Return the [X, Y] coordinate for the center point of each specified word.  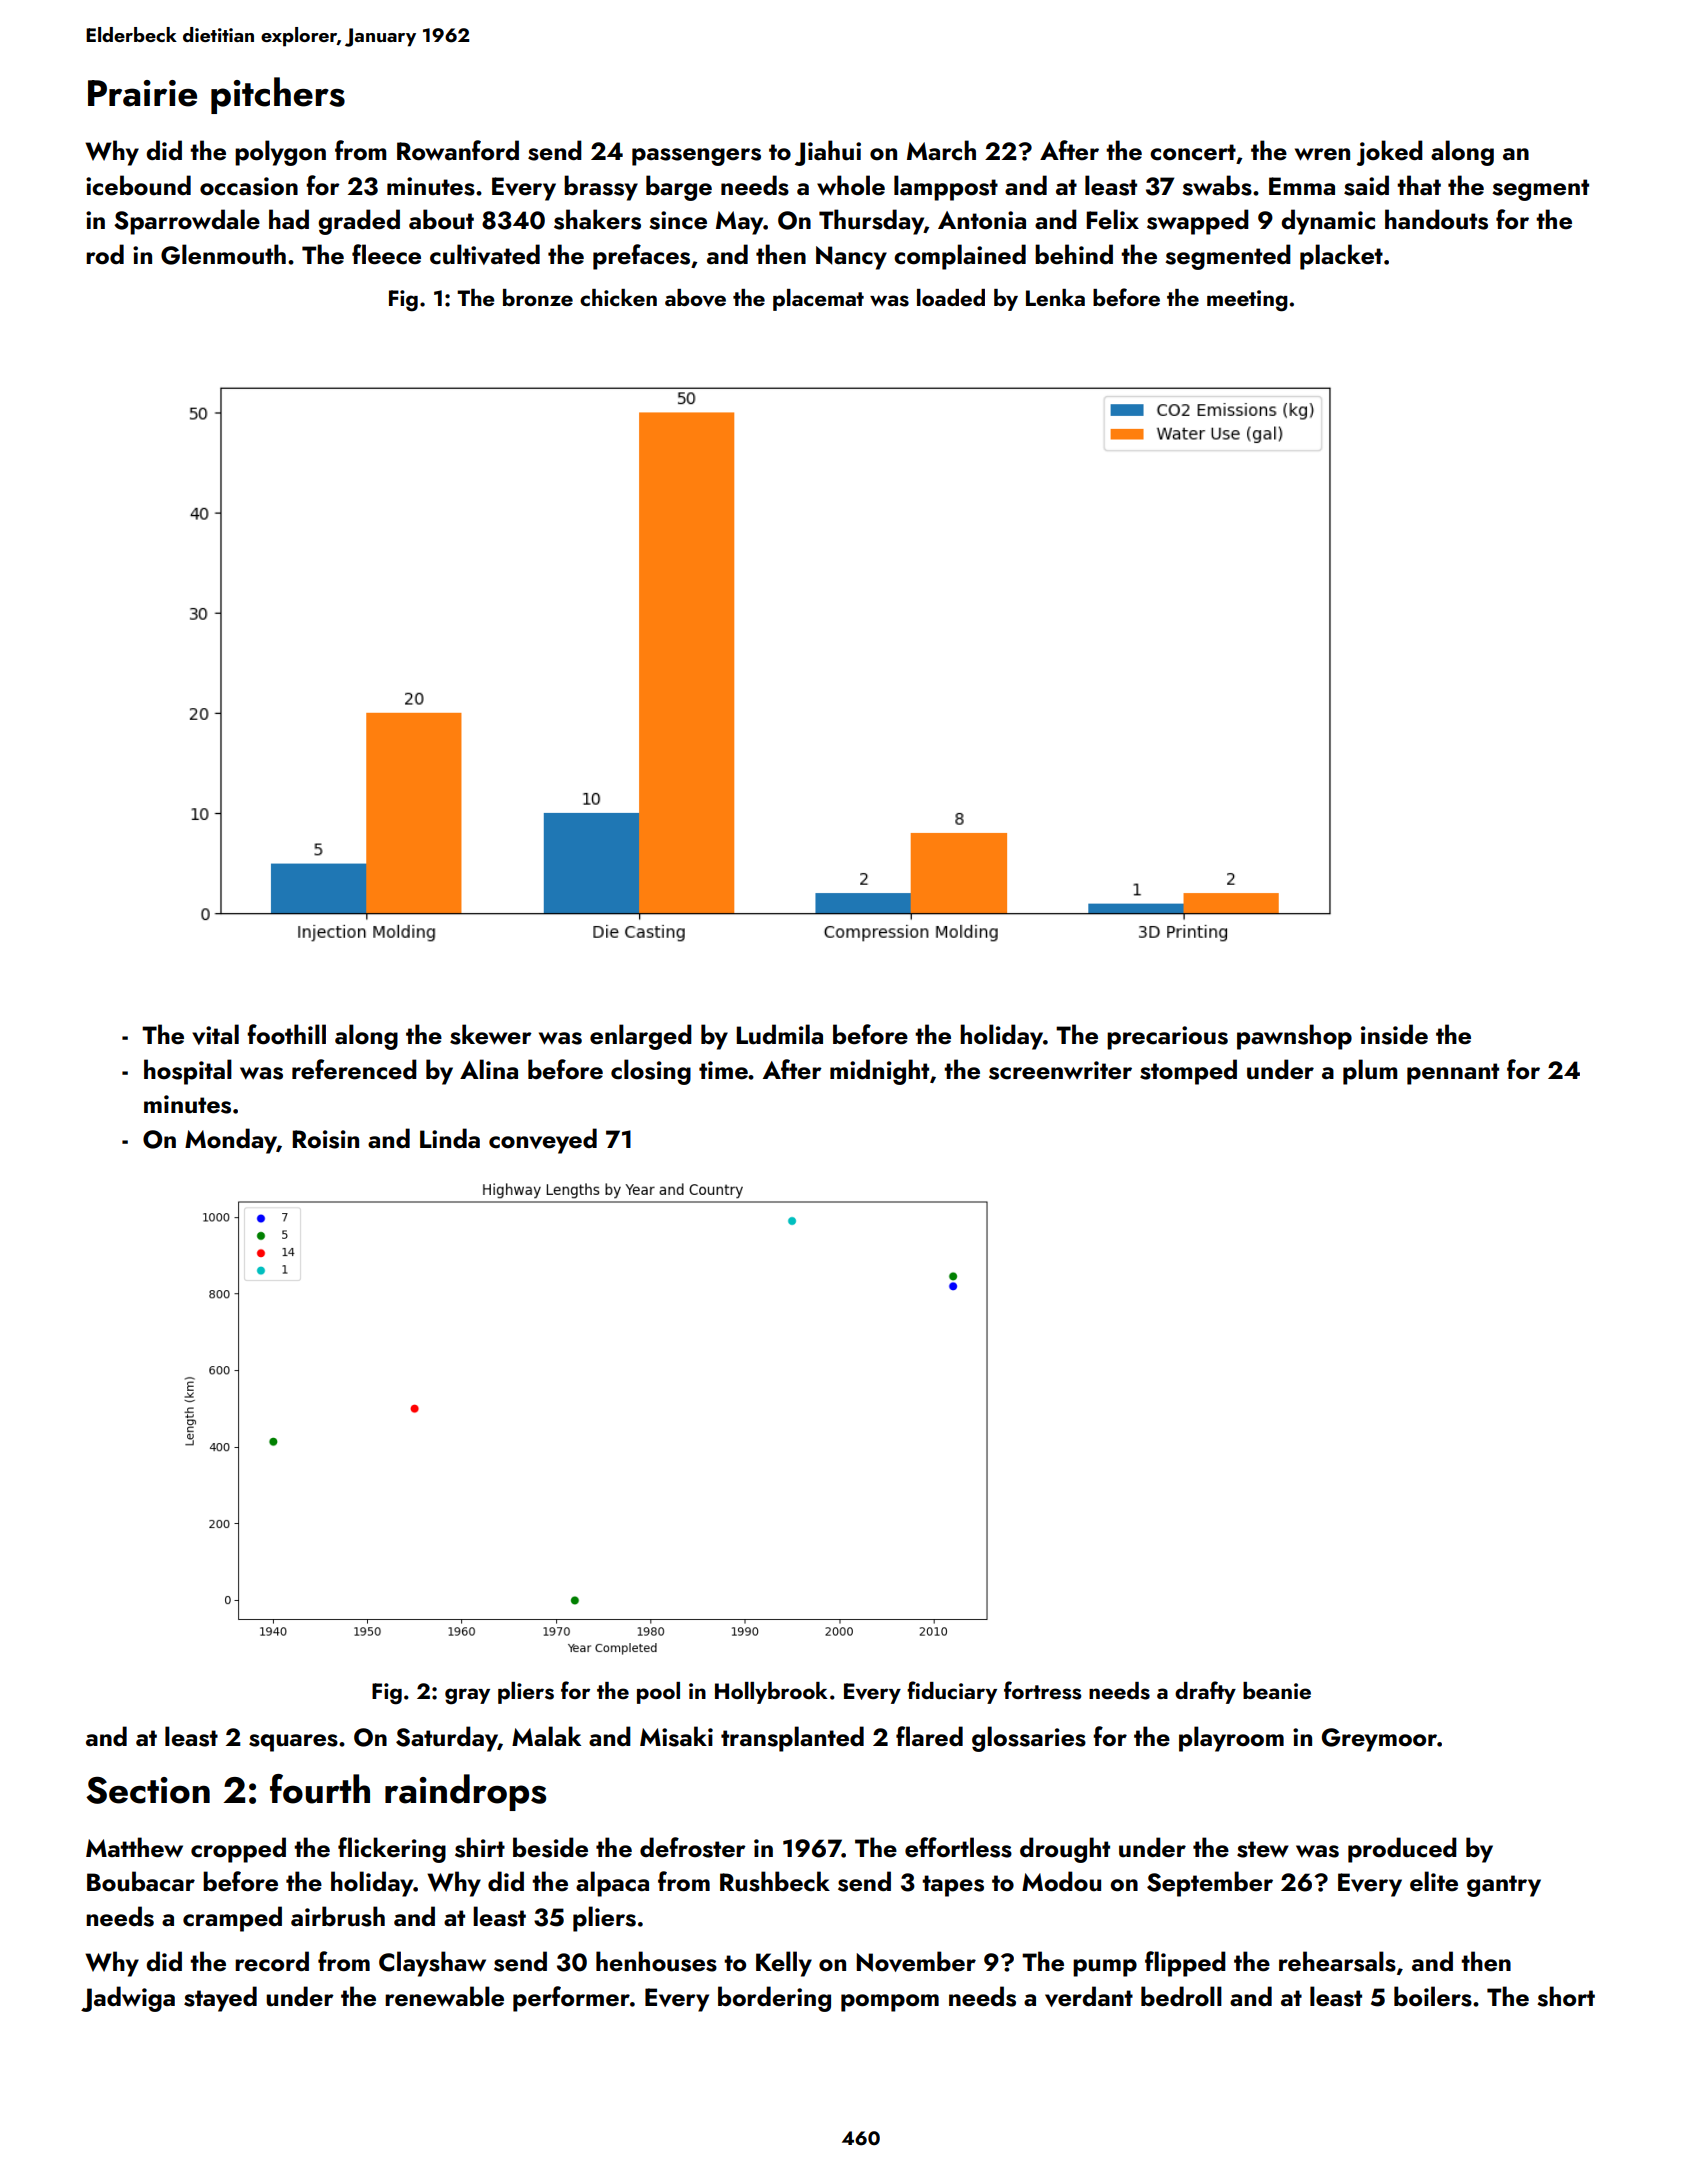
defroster [693, 1847]
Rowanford [458, 150]
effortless [958, 1847]
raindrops [465, 1792]
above [695, 298]
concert [1193, 152]
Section [148, 1790]
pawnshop [1294, 1037]
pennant [1453, 1074]
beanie [1277, 1690]
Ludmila [779, 1034]
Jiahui [828, 153]
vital [215, 1034]
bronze [538, 297]
